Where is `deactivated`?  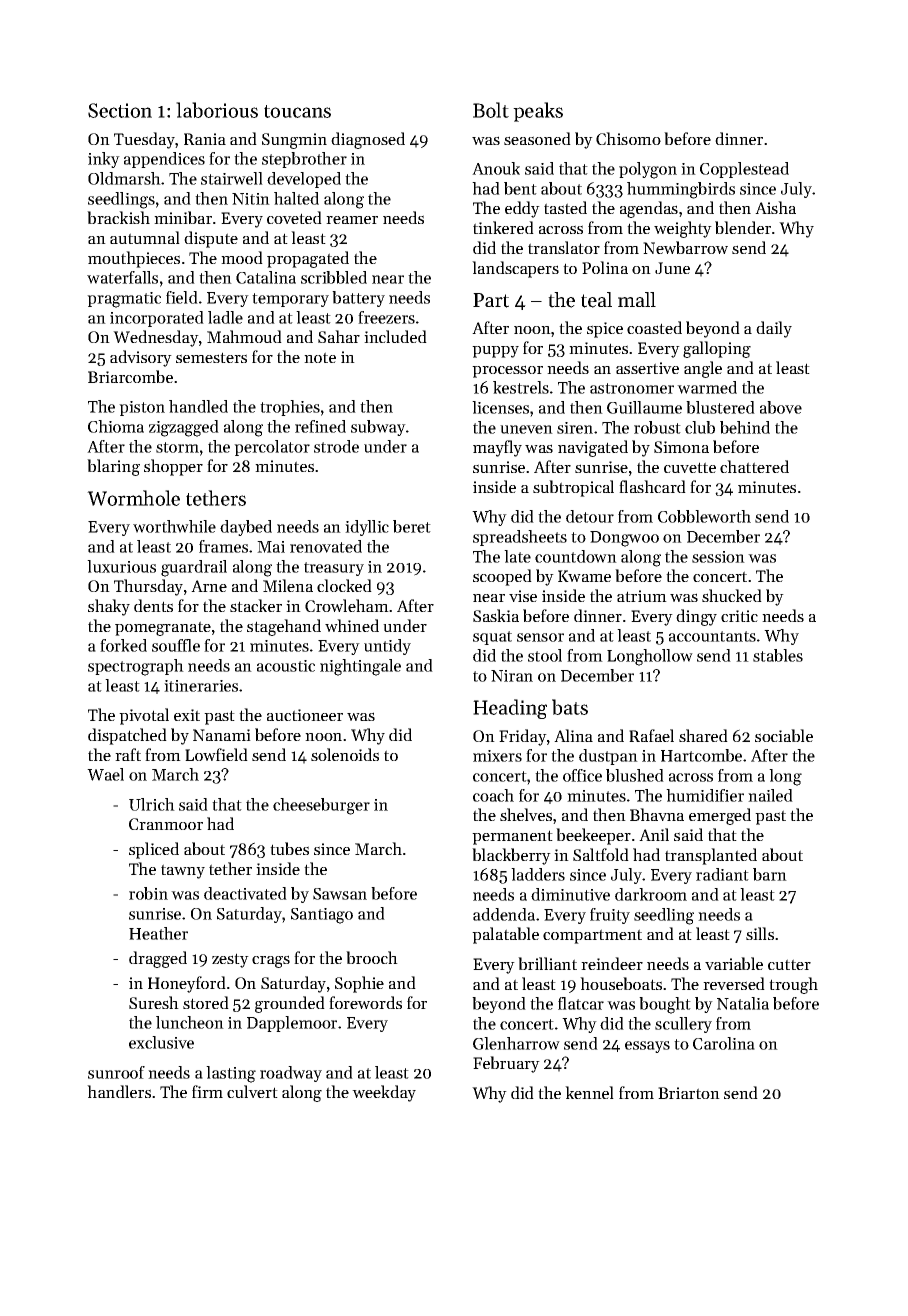 deactivated is located at coordinates (245, 893).
